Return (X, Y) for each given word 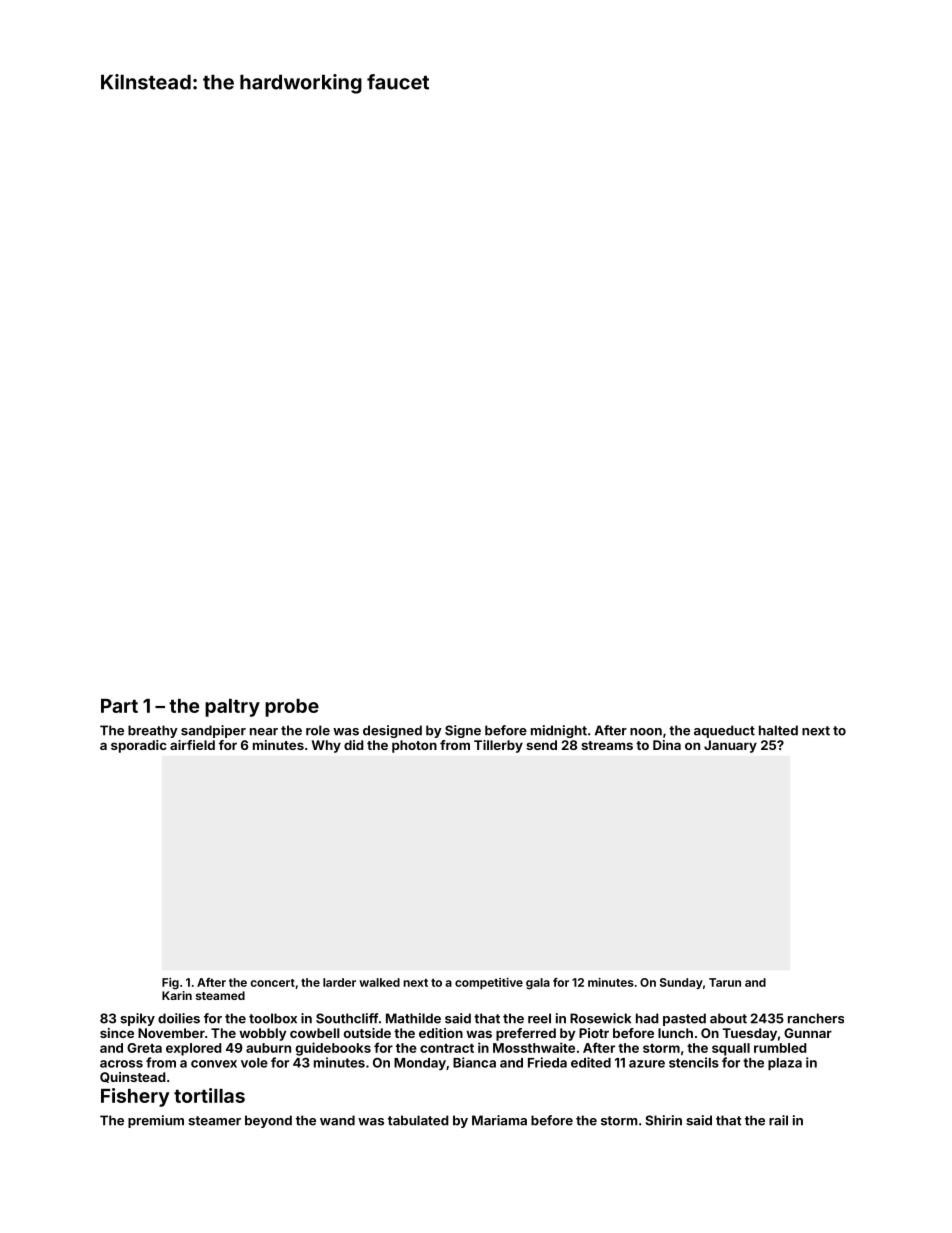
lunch (675, 1033)
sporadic (139, 746)
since (117, 1033)
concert (272, 983)
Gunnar (808, 1033)
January (730, 746)
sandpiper (213, 731)
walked (379, 982)
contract (447, 1048)
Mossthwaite (534, 1047)
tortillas (209, 1095)
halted (778, 730)
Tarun (725, 982)
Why (326, 746)
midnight (559, 731)
